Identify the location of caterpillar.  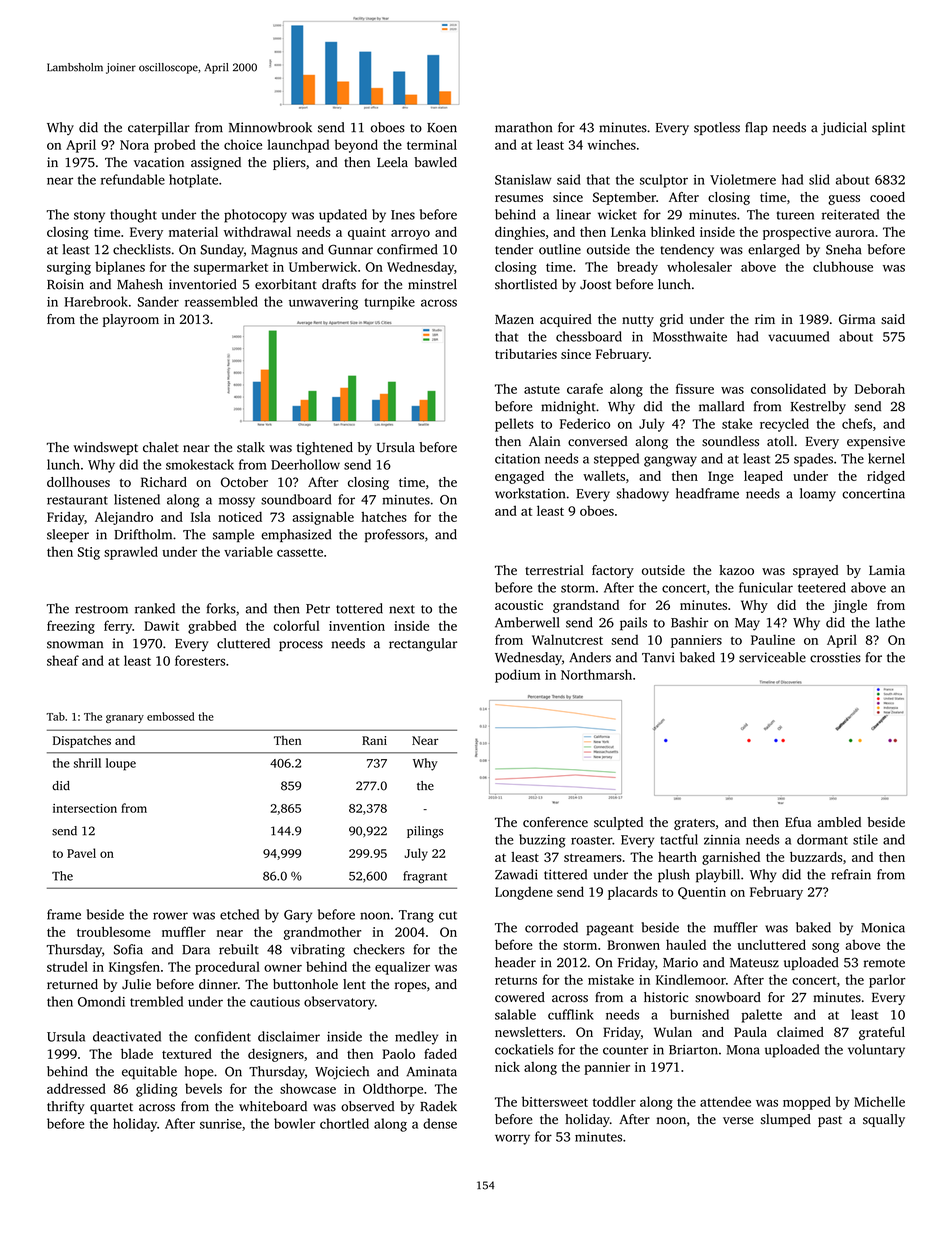
(159, 128).
